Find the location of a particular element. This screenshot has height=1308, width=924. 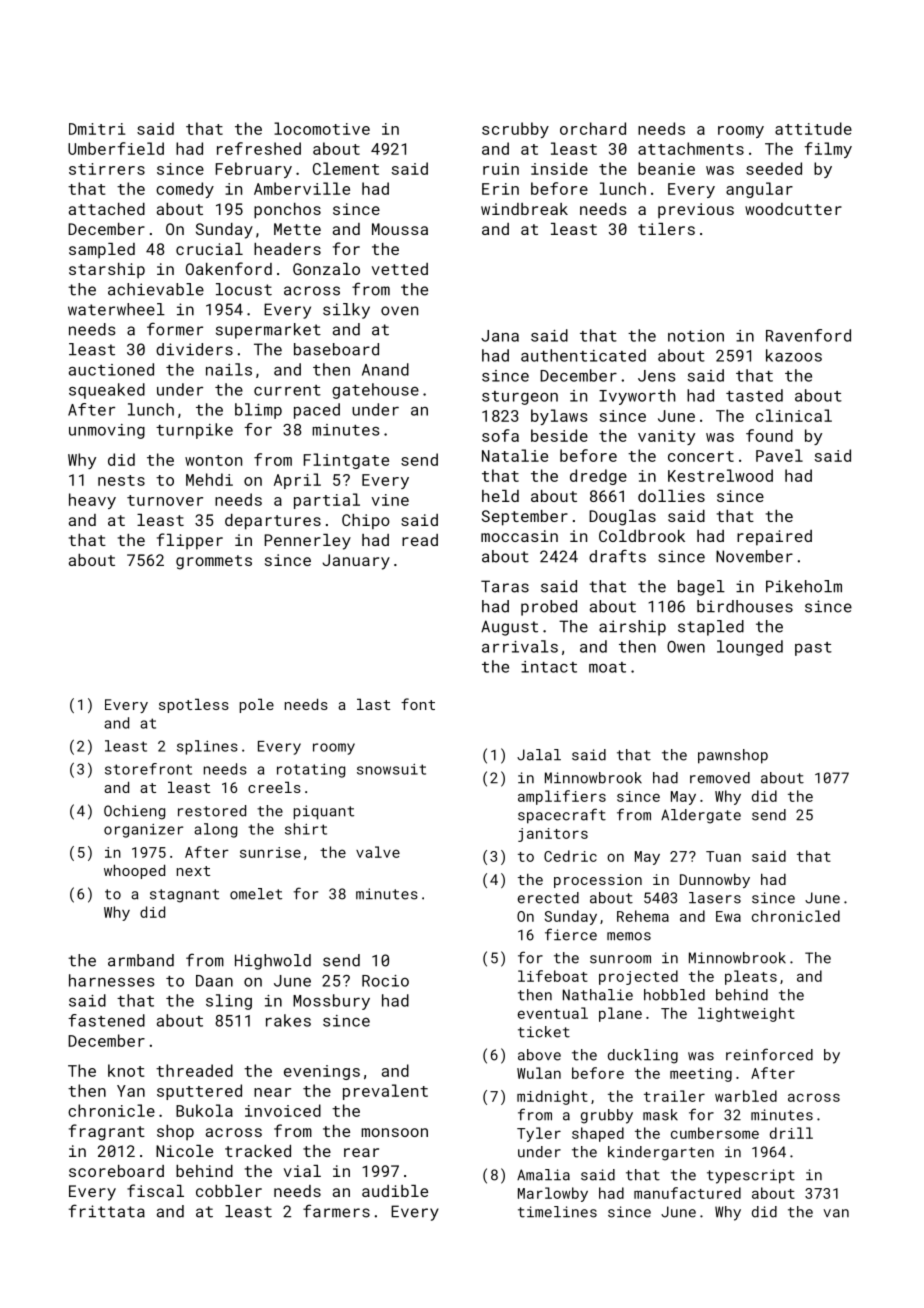

Aldergate is located at coordinates (701, 816).
